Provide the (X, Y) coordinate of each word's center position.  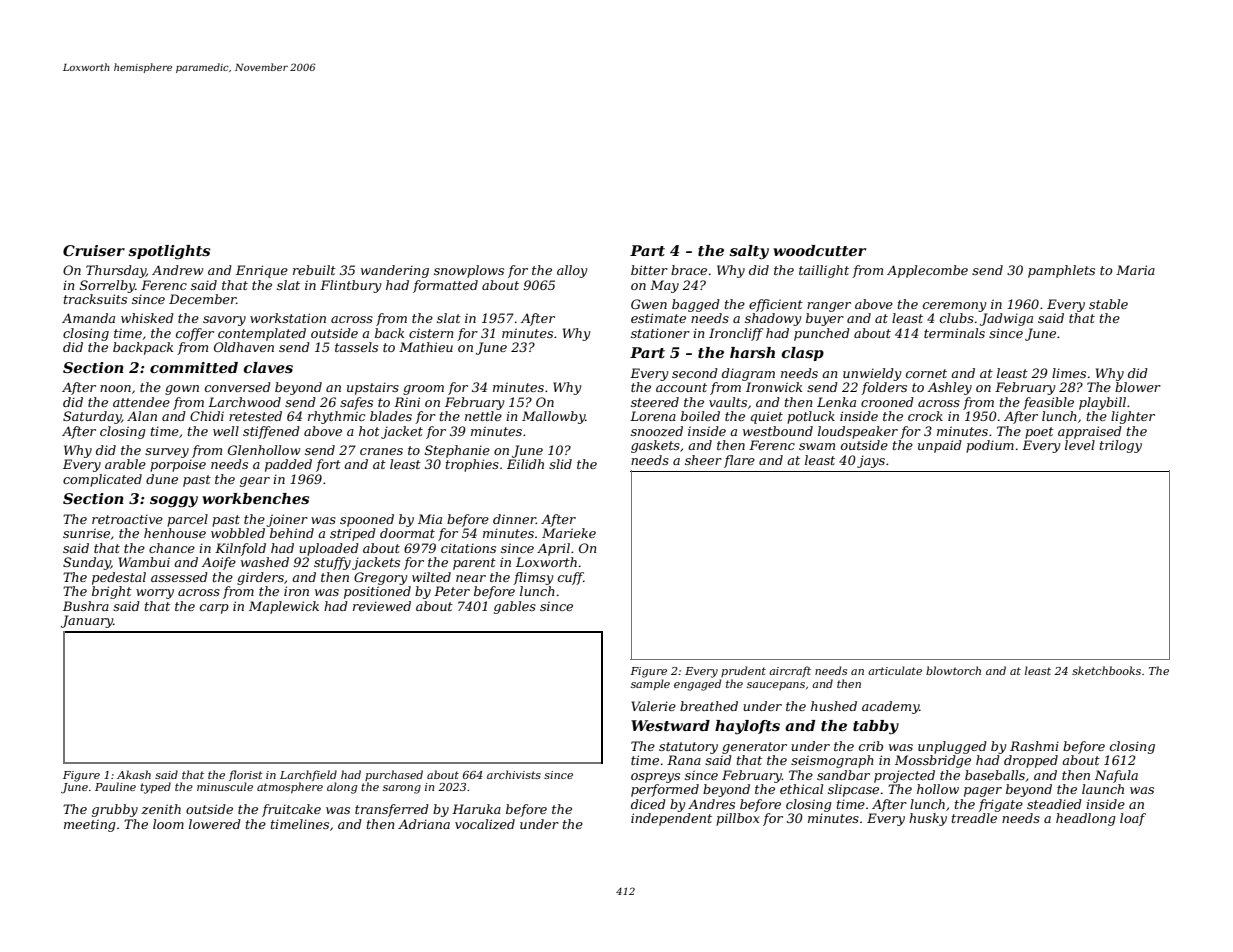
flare (739, 461)
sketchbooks (1106, 670)
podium (990, 446)
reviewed (382, 606)
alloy (572, 271)
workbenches (255, 498)
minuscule (225, 786)
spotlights (169, 252)
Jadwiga (1006, 319)
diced (648, 804)
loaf (1133, 819)
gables (515, 607)
